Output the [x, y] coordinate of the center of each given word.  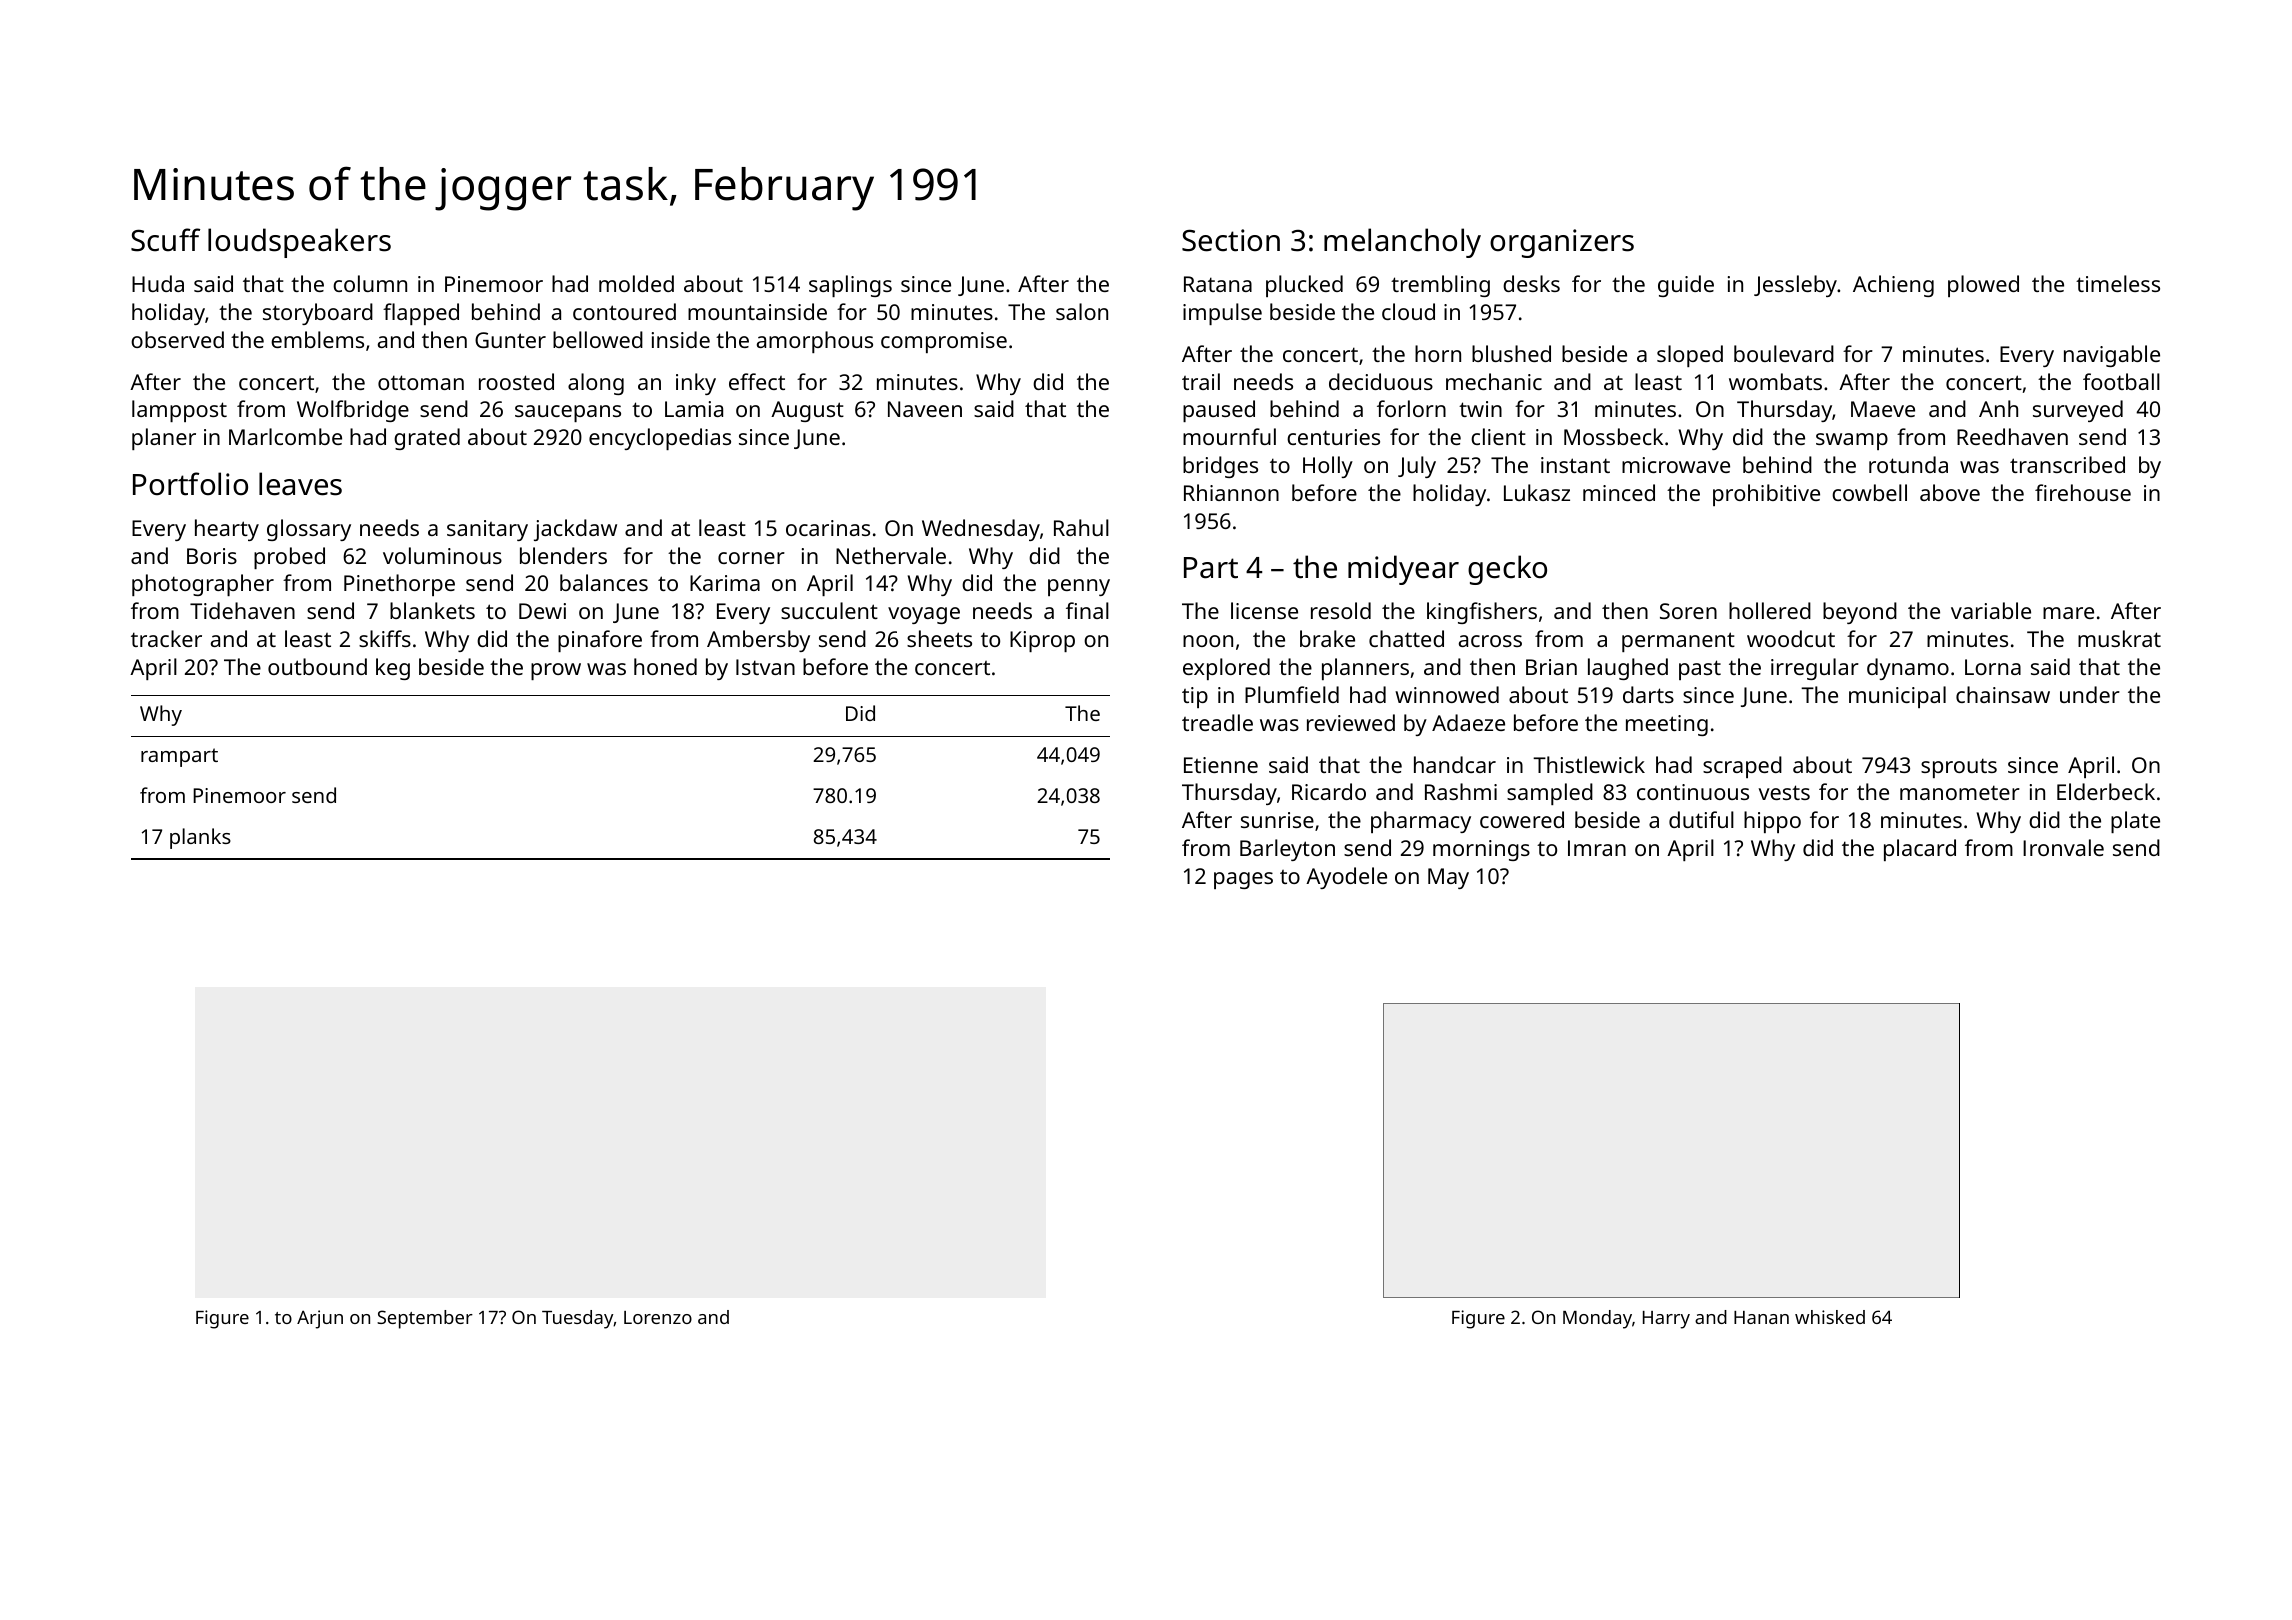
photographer [203, 585]
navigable [2112, 356]
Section [1231, 240]
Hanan [1761, 1317]
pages [1243, 880]
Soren [1688, 611]
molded [636, 283]
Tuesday [578, 1319]
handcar [1455, 764]
